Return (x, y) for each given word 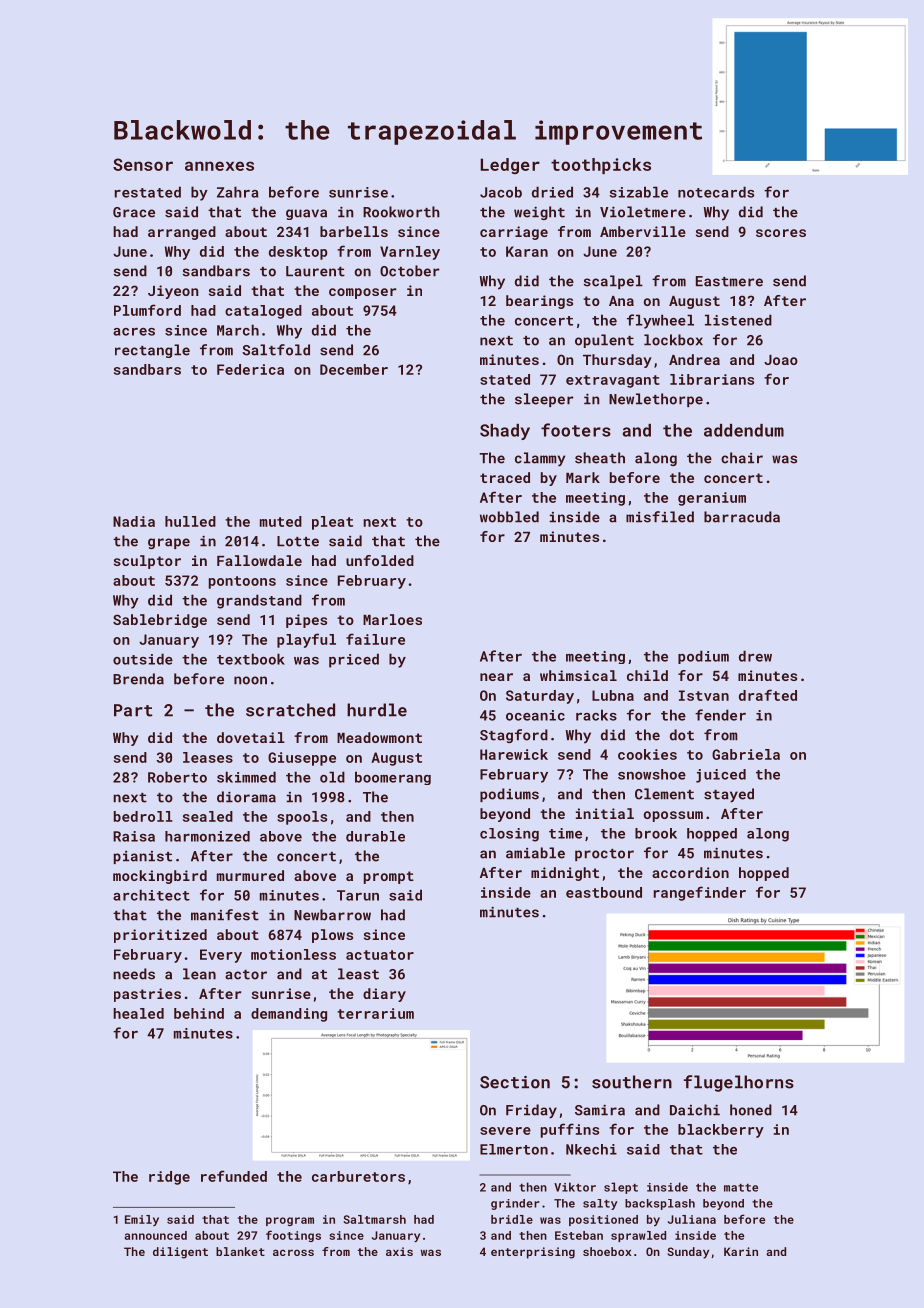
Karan (527, 251)
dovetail (251, 737)
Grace (134, 212)
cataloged (263, 312)
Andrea (694, 359)
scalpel (613, 282)
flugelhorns (739, 1083)
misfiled (660, 517)
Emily (142, 1220)
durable (375, 836)
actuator (380, 955)
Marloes (392, 619)
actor (246, 975)
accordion (690, 872)
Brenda (138, 679)
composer (362, 293)
